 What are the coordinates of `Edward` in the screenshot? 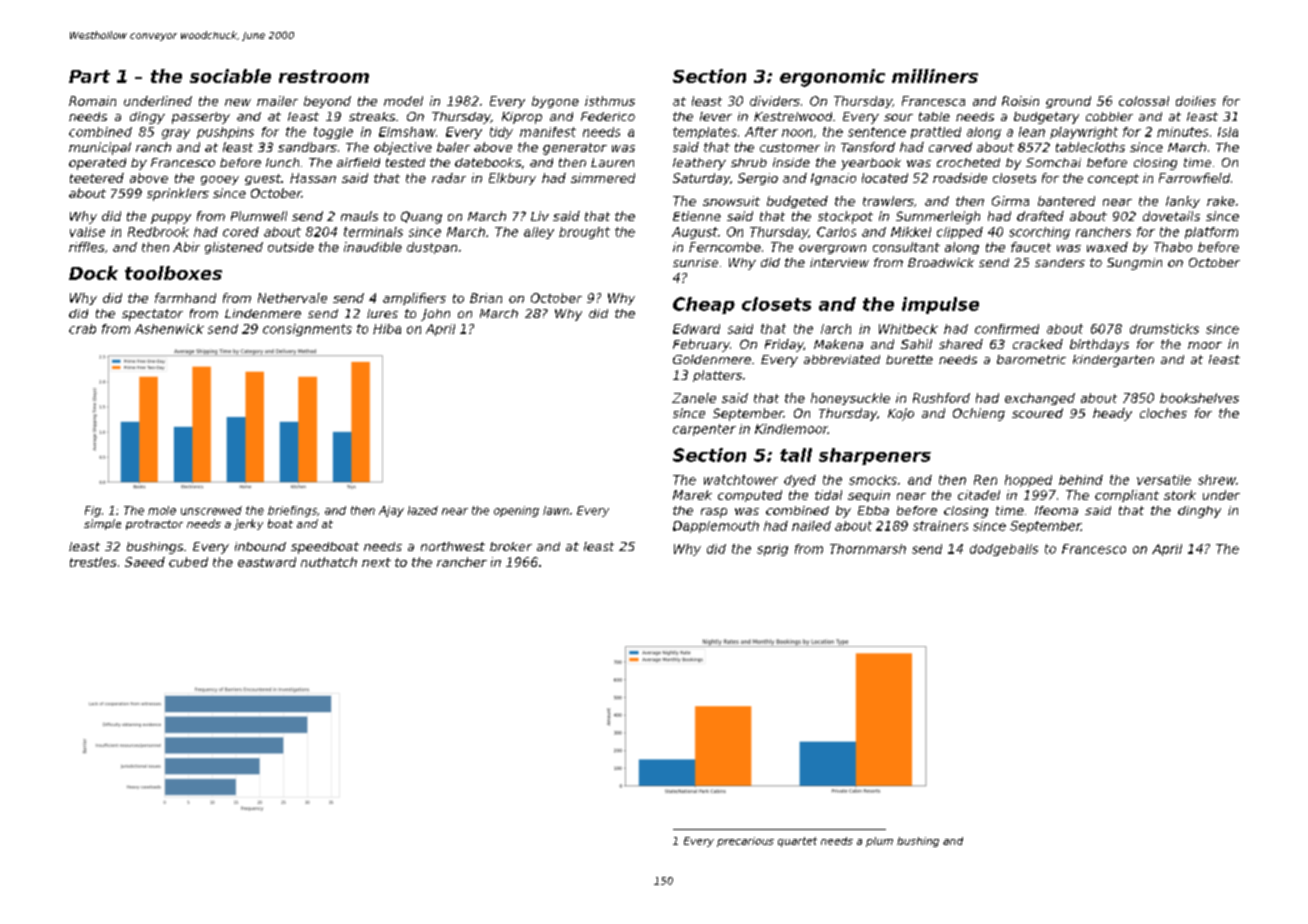 It's located at (696, 329).
